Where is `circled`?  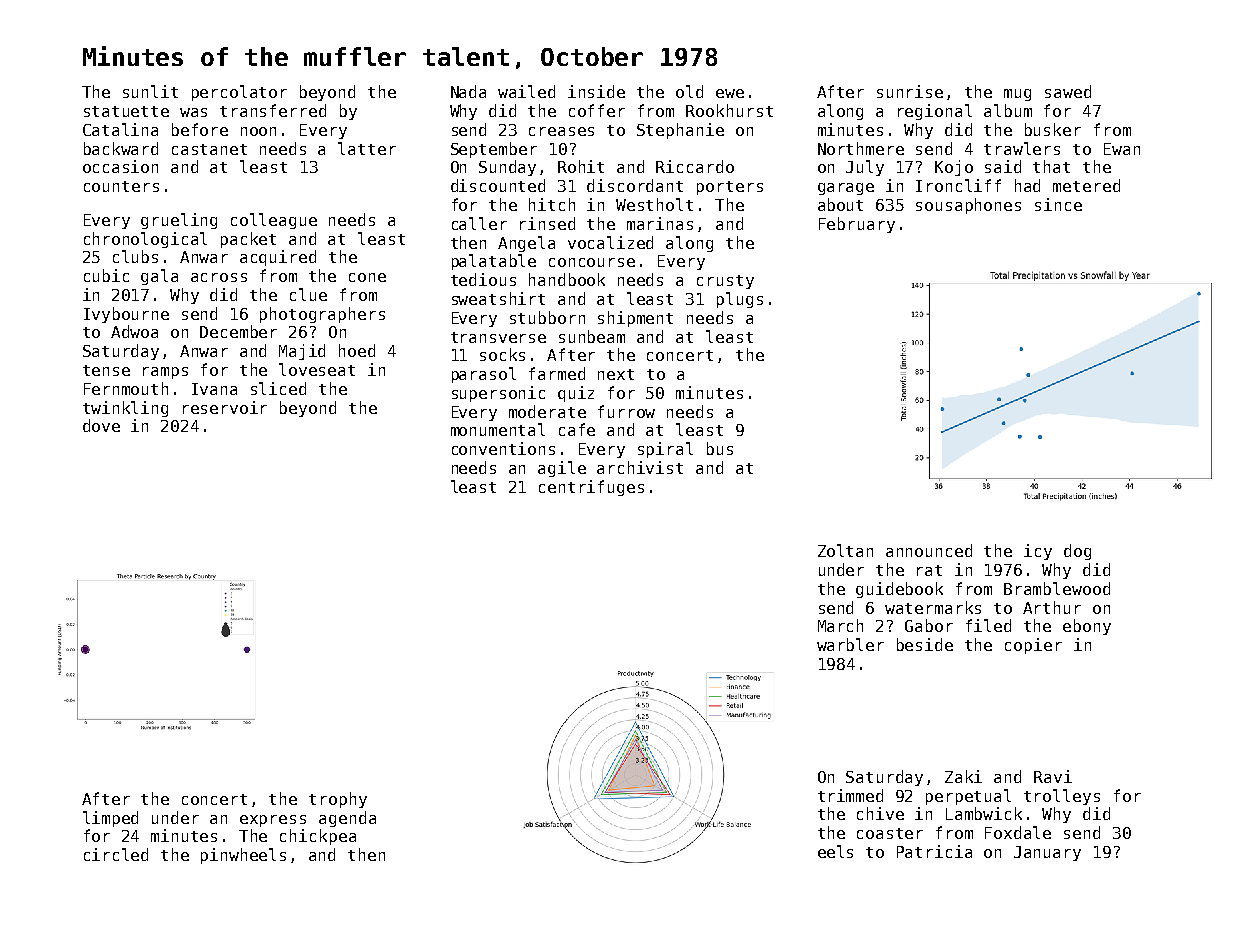 circled is located at coordinates (116, 854).
